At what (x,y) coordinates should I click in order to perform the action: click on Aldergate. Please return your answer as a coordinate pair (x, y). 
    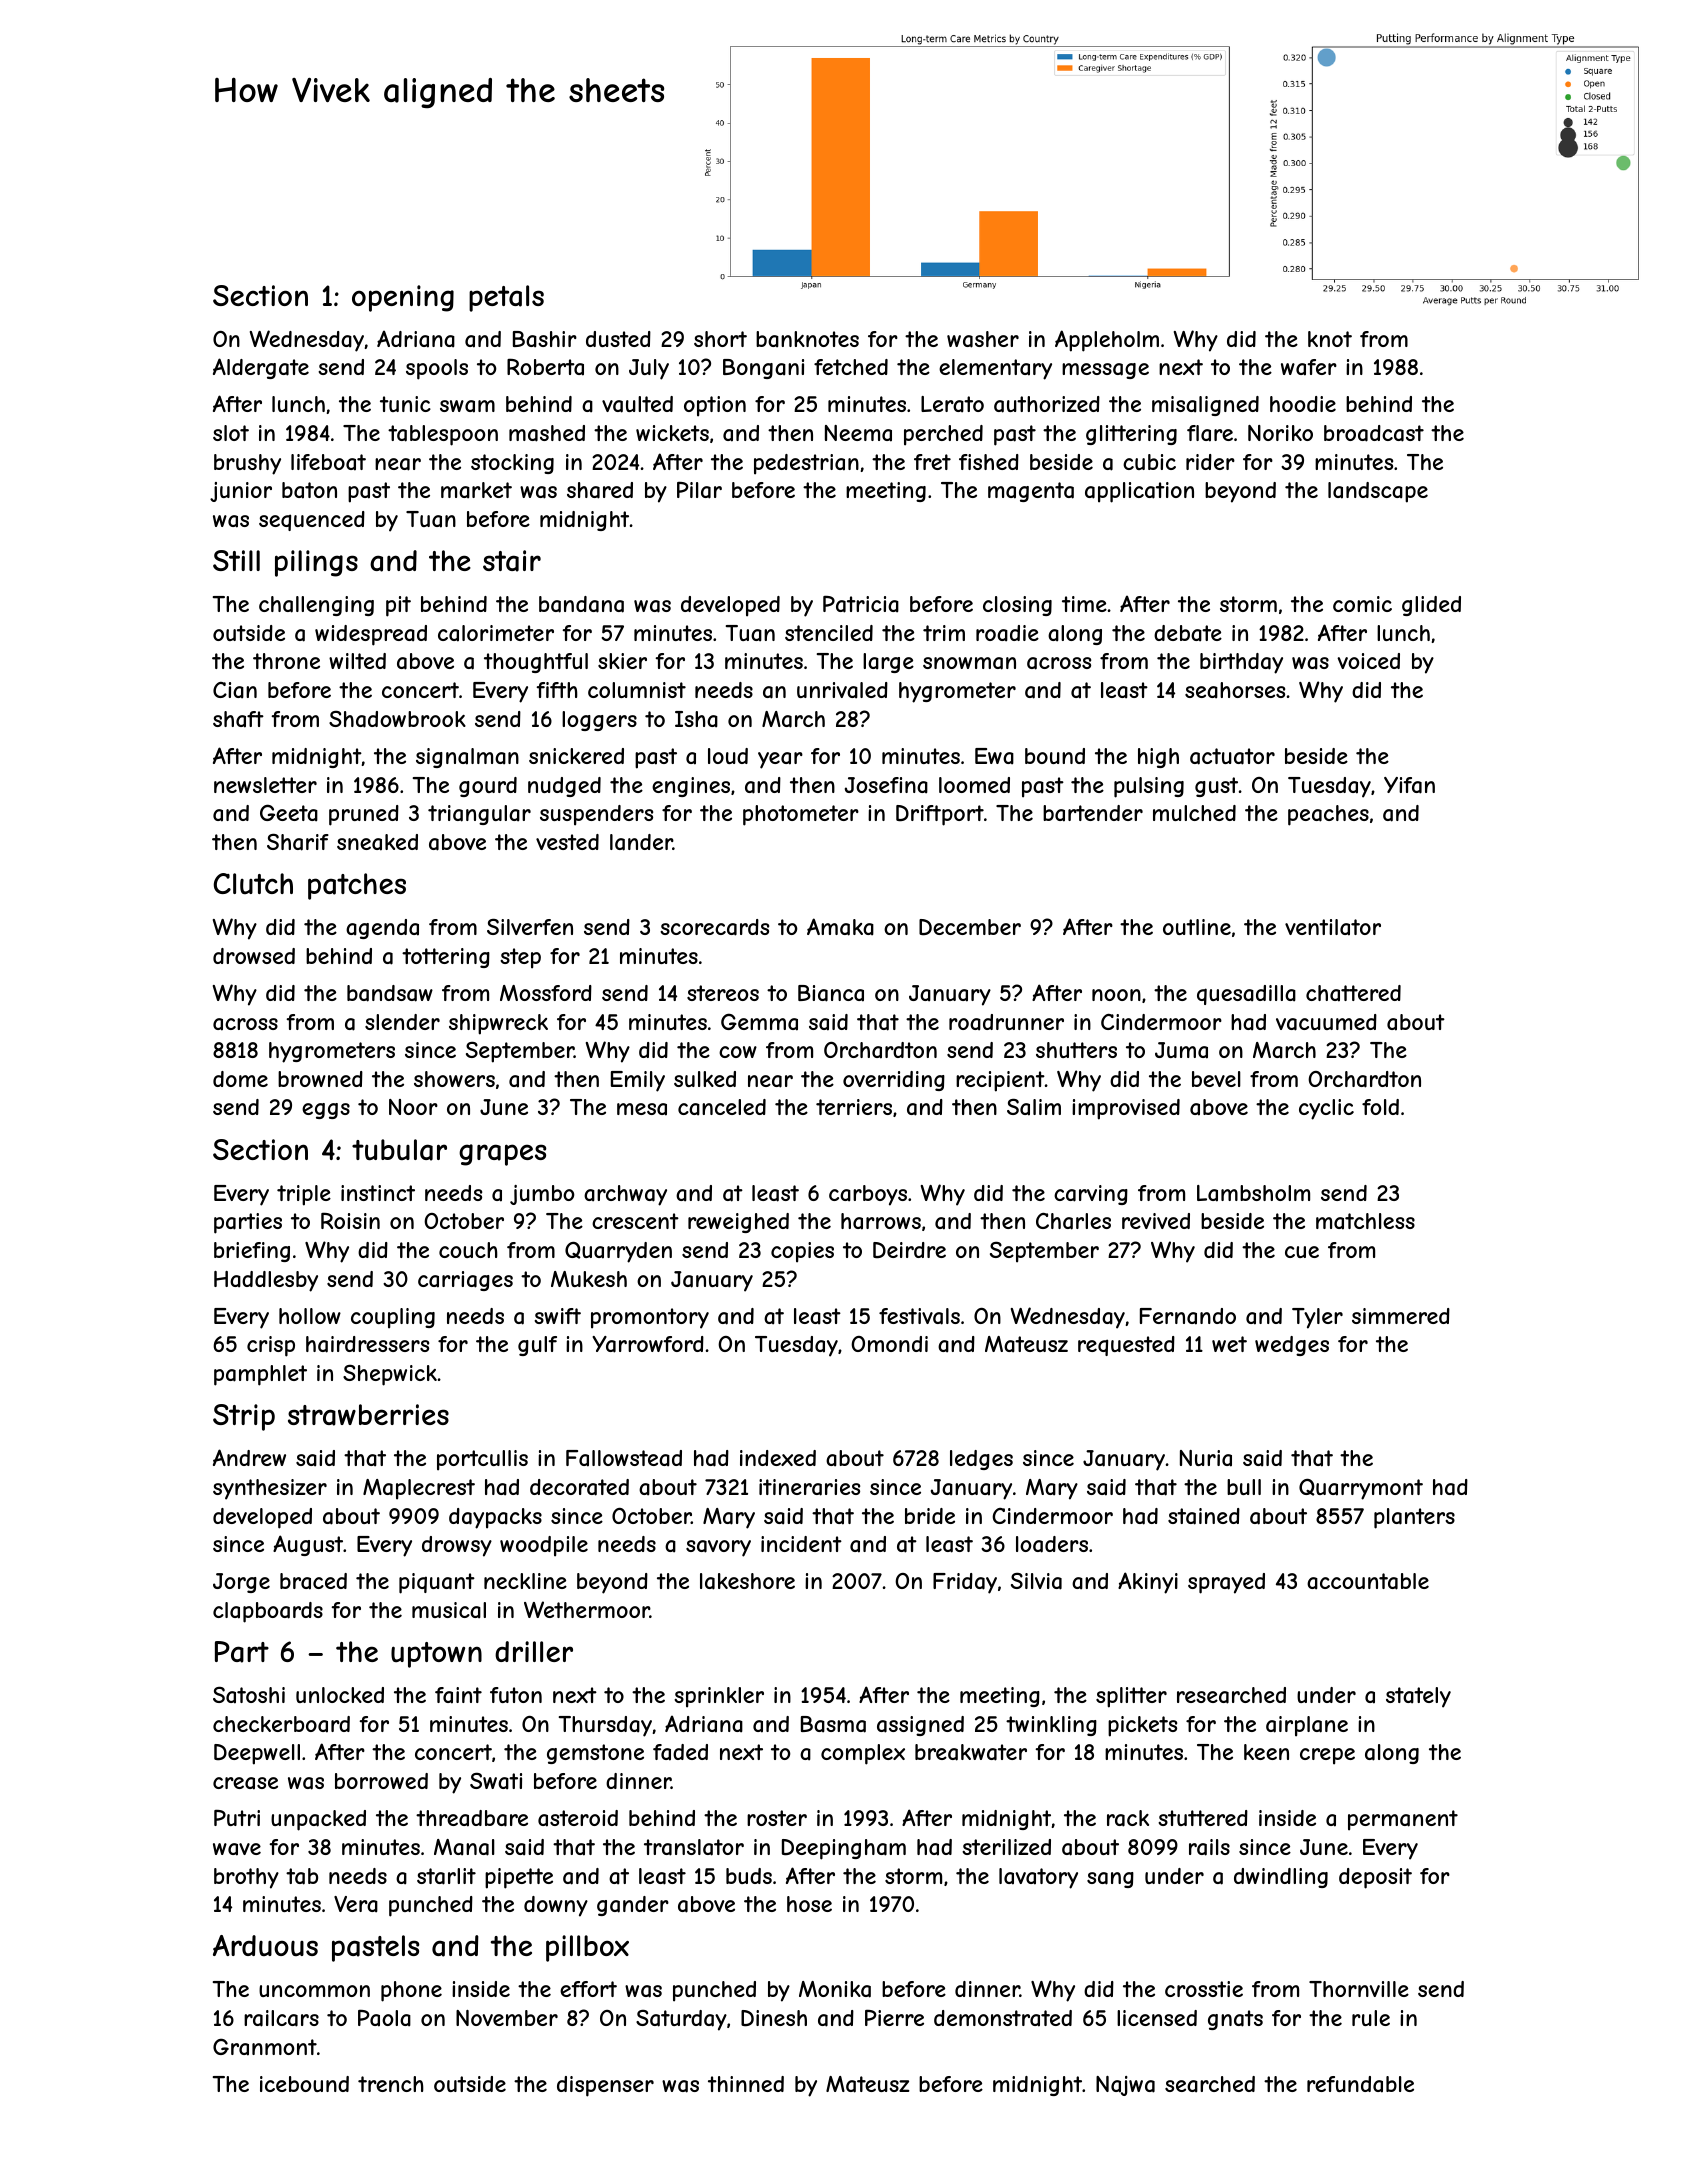
    Looking at the image, I should click on (261, 368).
